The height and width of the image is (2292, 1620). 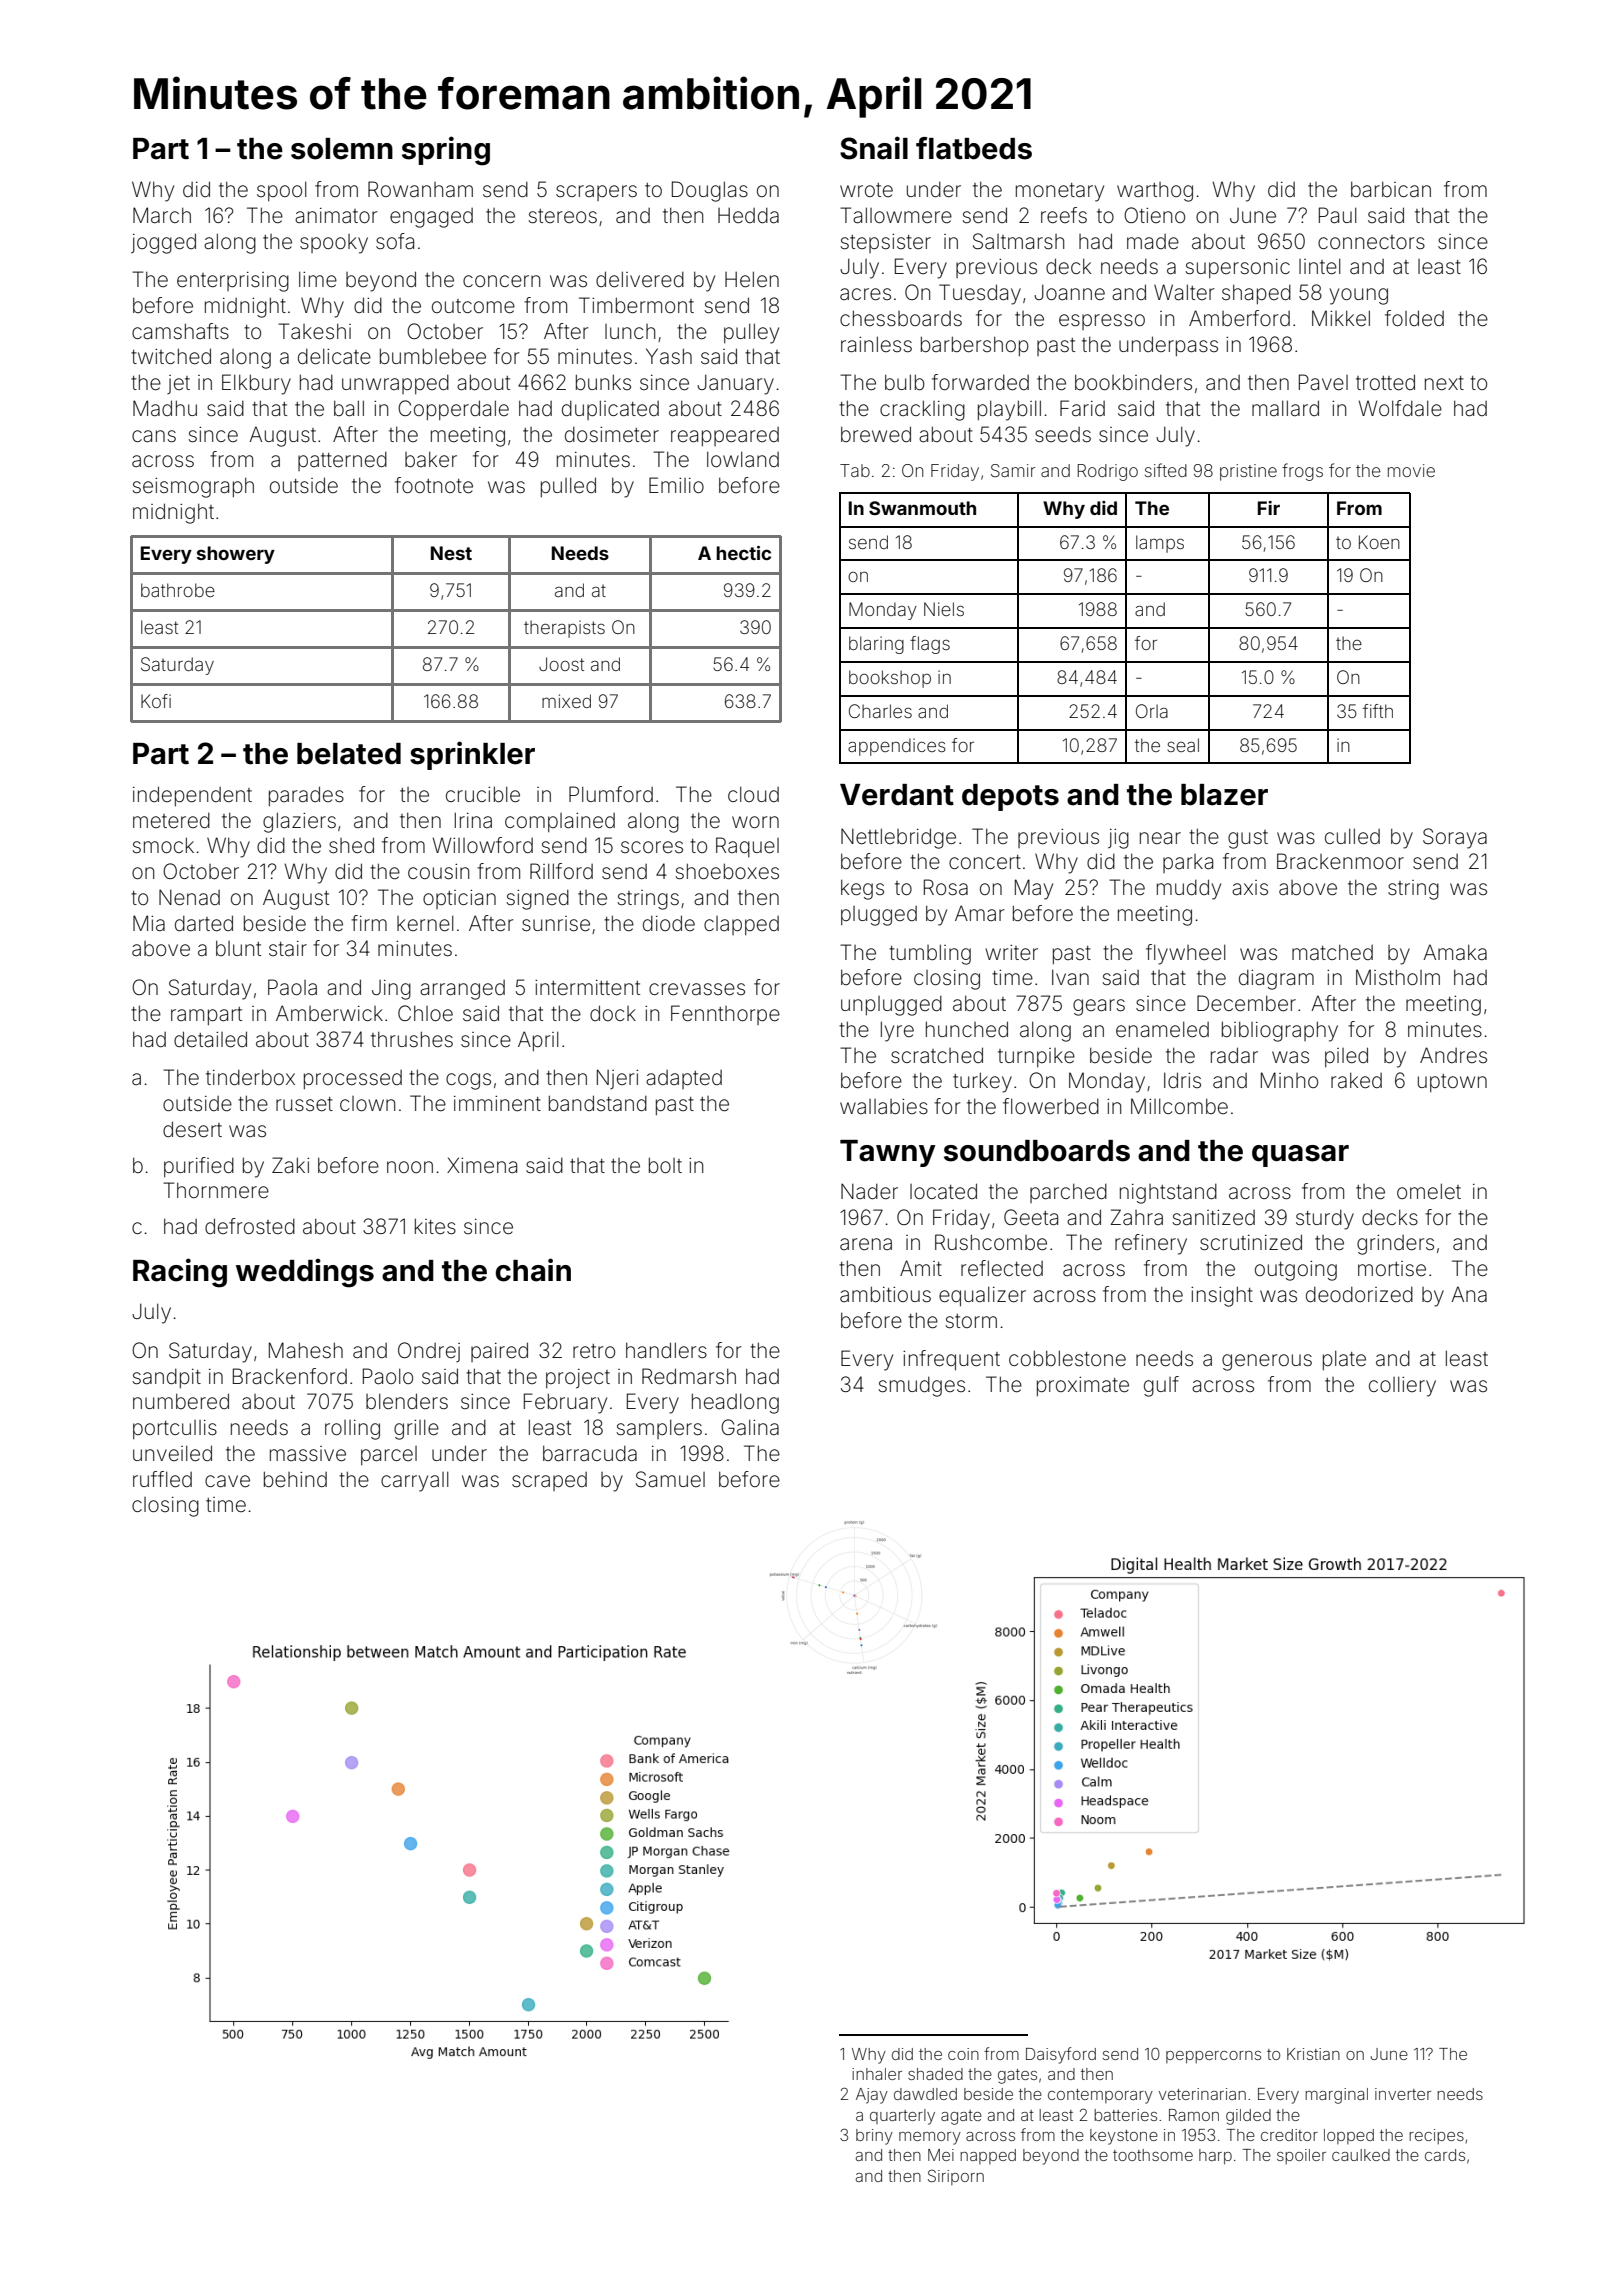 I want to click on scrutinized, so click(x=1251, y=1242).
